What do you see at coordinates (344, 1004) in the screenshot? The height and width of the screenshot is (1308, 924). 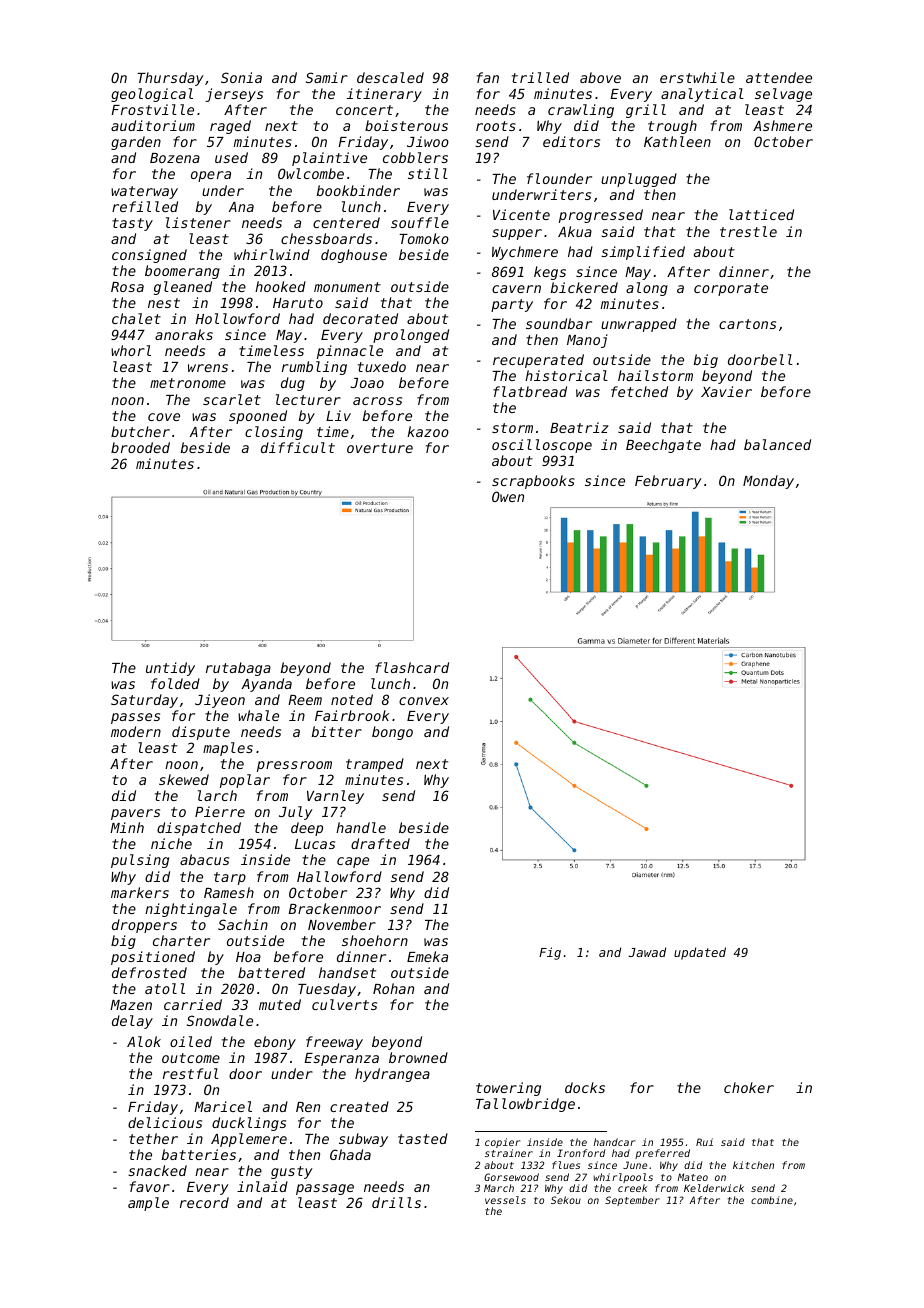 I see `culverts` at bounding box center [344, 1004].
